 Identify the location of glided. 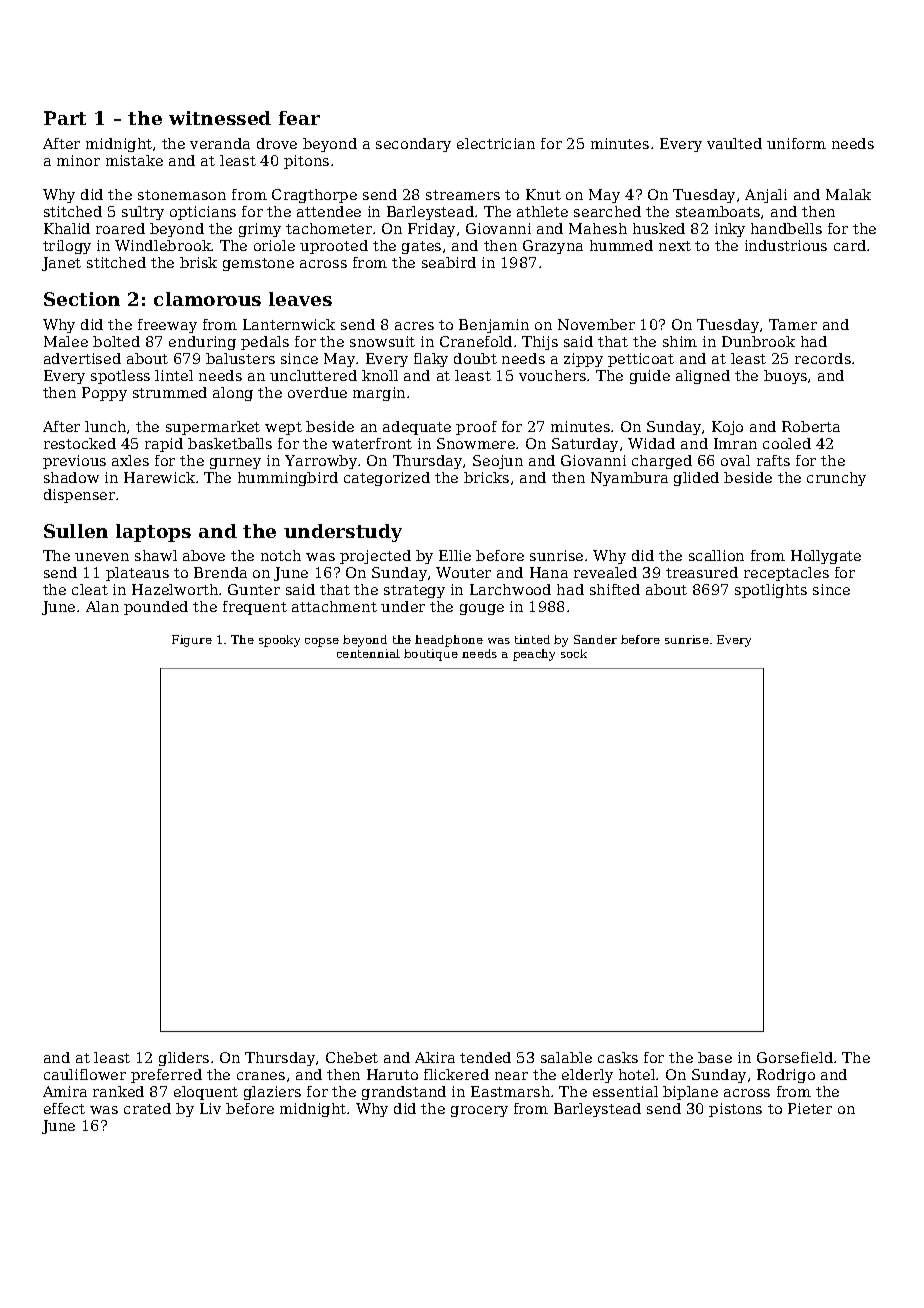
(696, 479).
